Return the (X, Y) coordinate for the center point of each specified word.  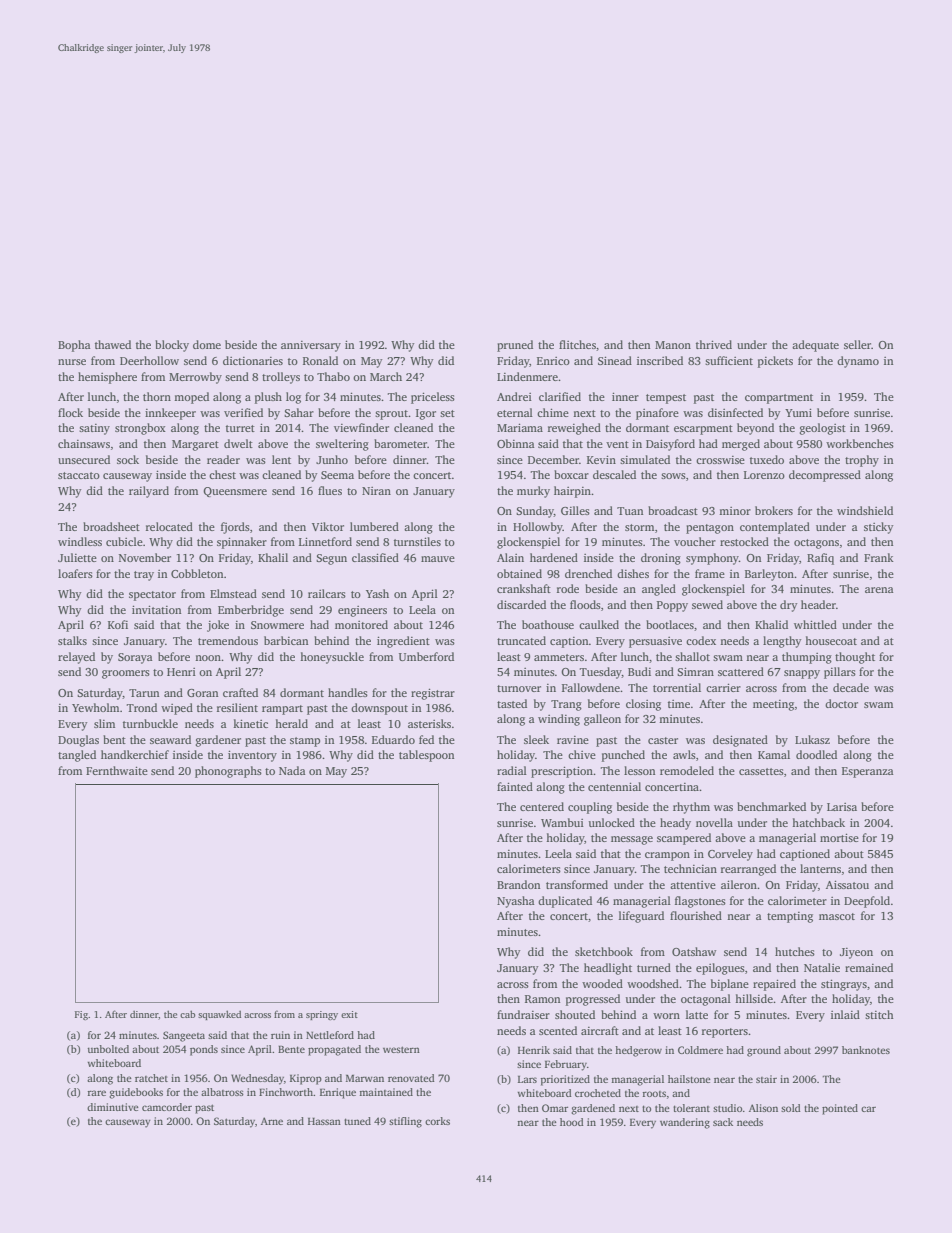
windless (80, 541)
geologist (823, 429)
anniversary (311, 346)
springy (322, 1015)
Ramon (542, 999)
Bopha (74, 346)
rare (96, 1093)
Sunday (535, 512)
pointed (840, 1109)
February (566, 1065)
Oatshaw (694, 951)
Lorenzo (764, 475)
